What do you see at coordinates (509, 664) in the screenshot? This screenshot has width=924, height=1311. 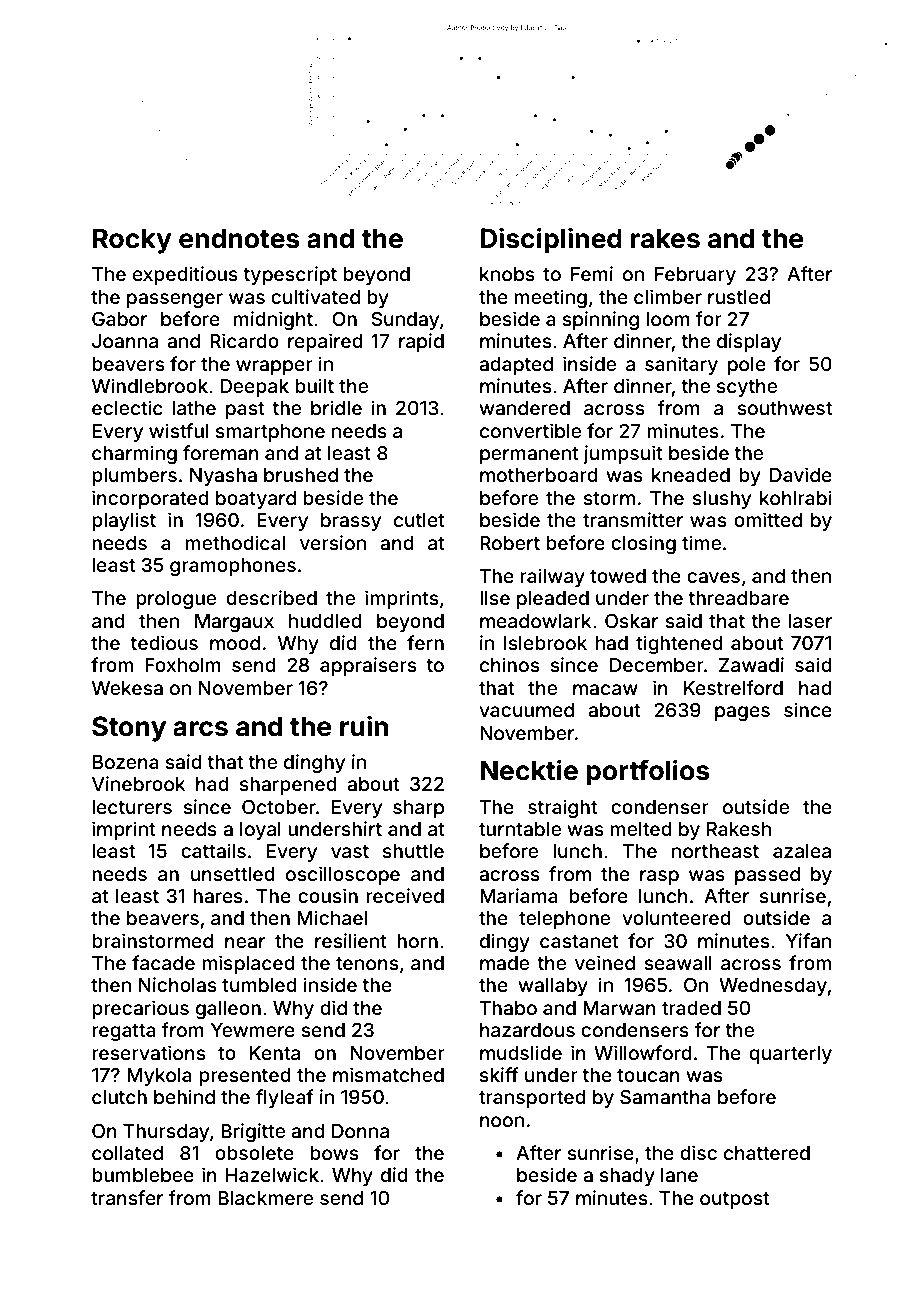 I see `chinos` at bounding box center [509, 664].
